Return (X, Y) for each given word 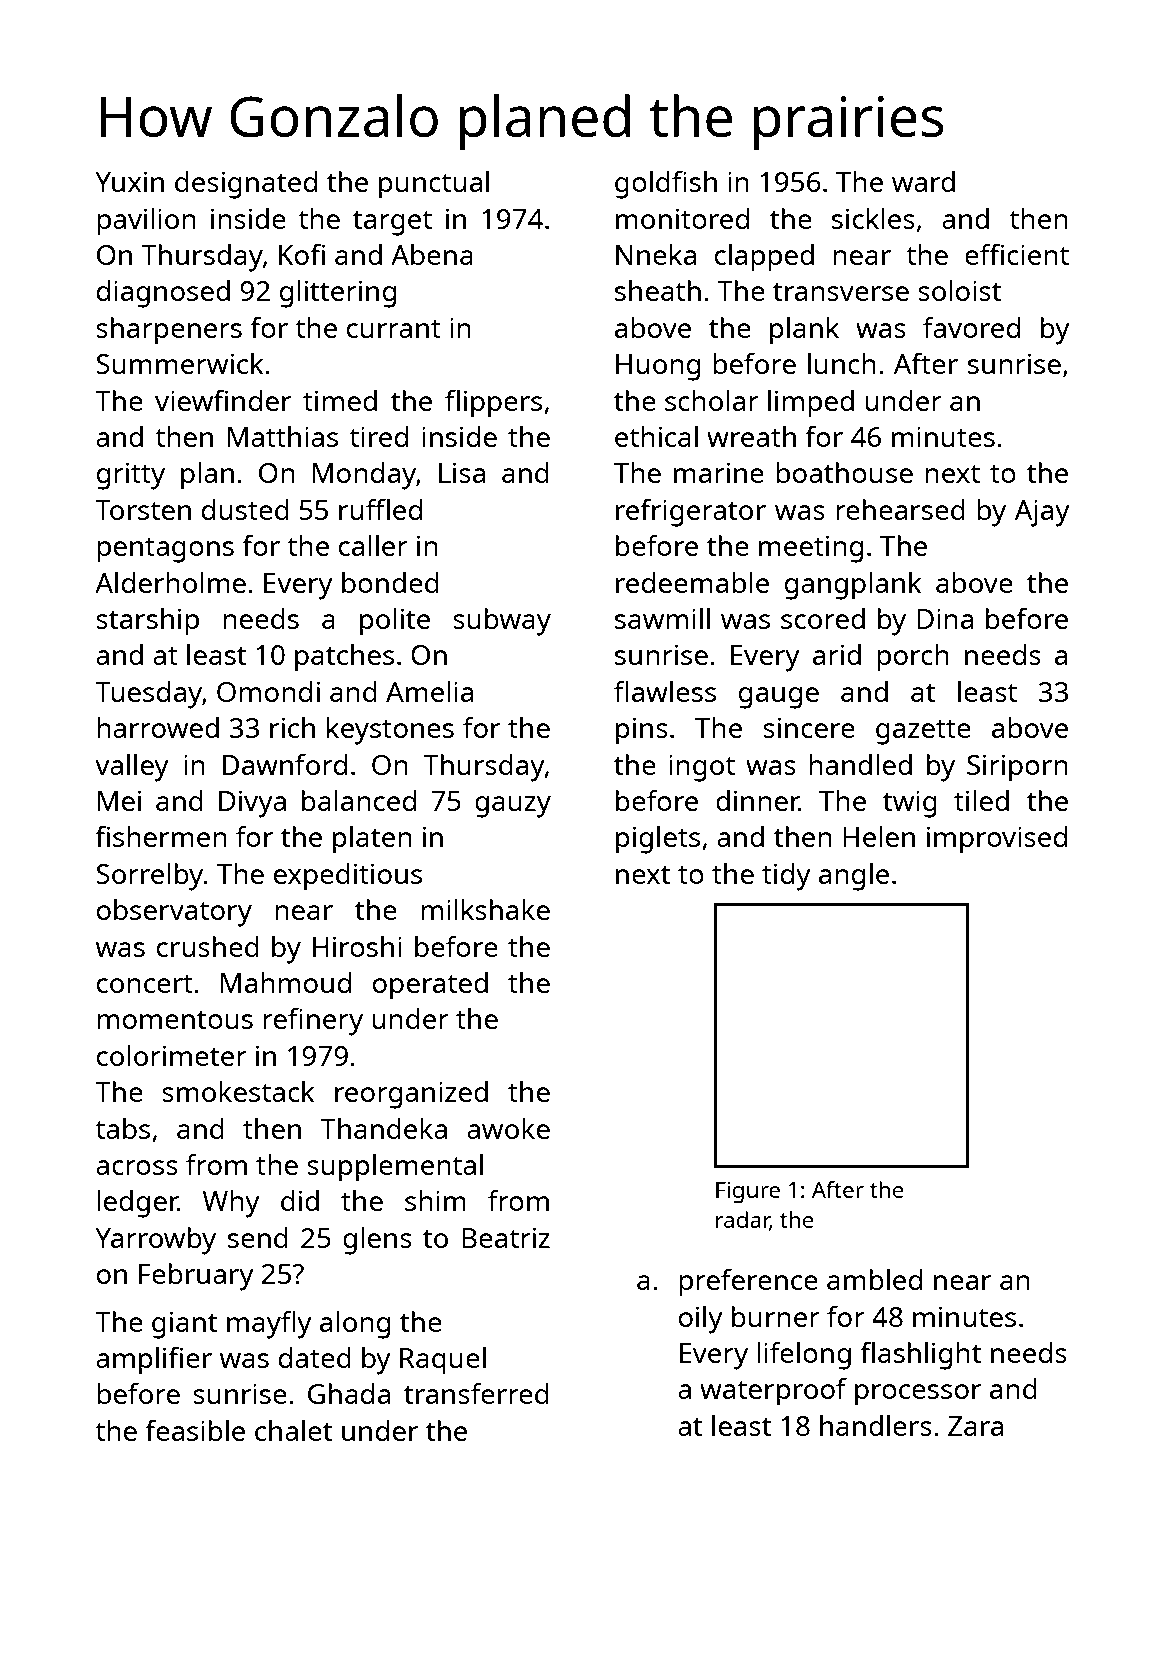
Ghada (349, 1393)
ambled (874, 1279)
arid (837, 654)
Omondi (268, 691)
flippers (493, 403)
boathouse (844, 472)
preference (748, 1282)
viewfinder (223, 400)
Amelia (429, 691)
